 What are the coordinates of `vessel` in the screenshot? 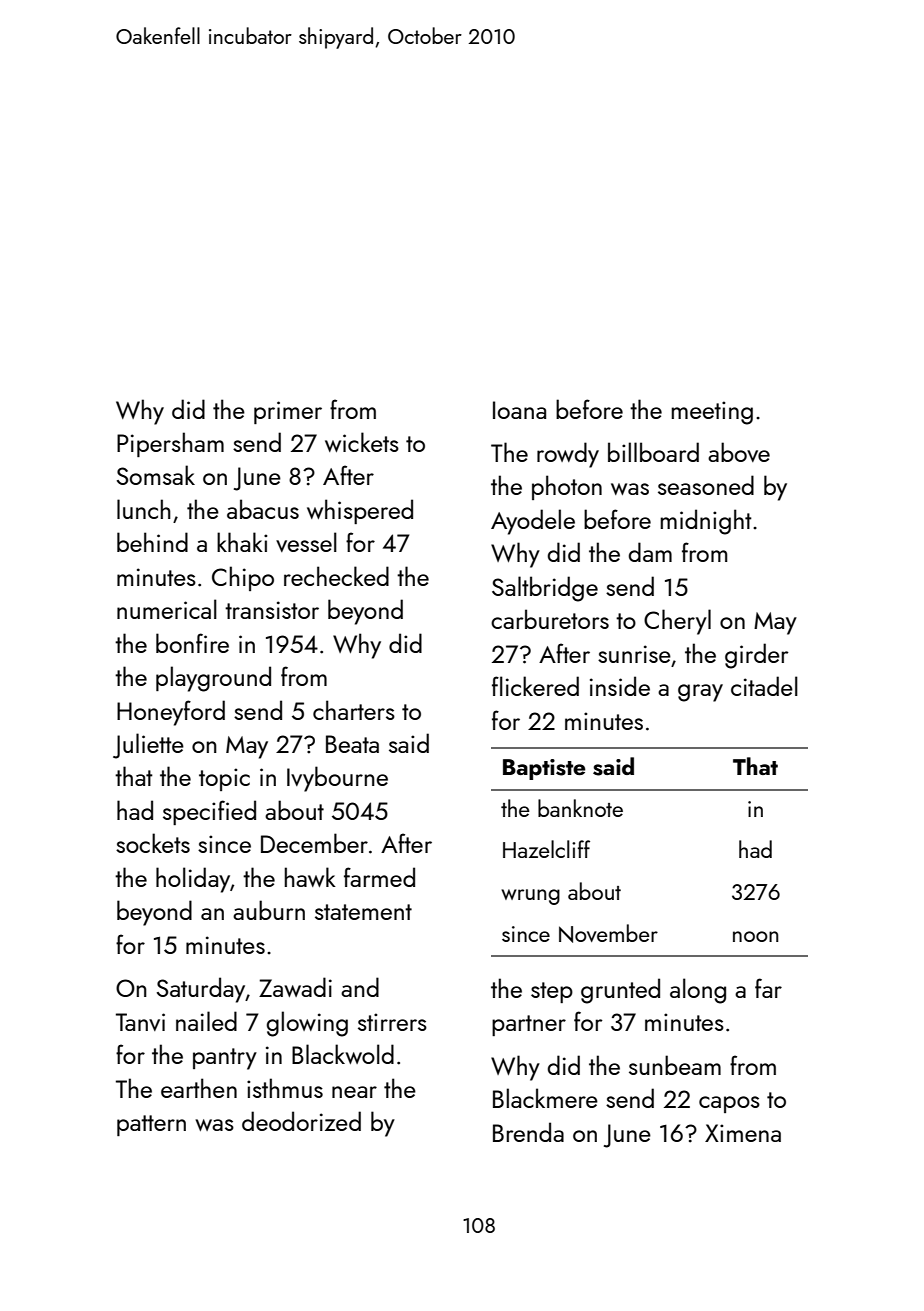 It's located at (306, 542).
